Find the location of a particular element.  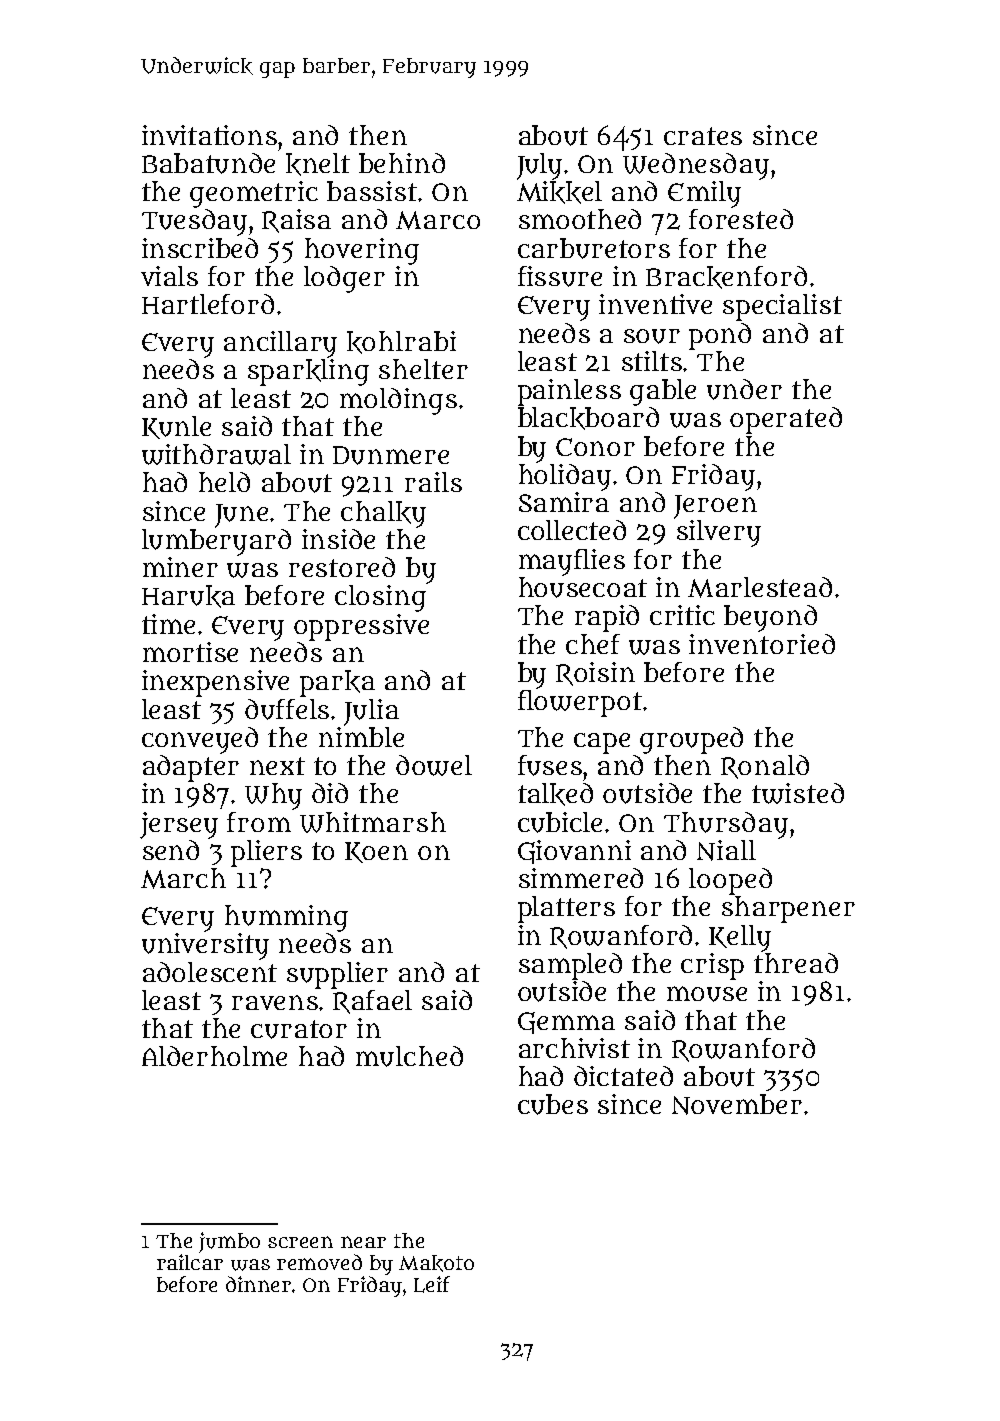

restored is located at coordinates (342, 567).
